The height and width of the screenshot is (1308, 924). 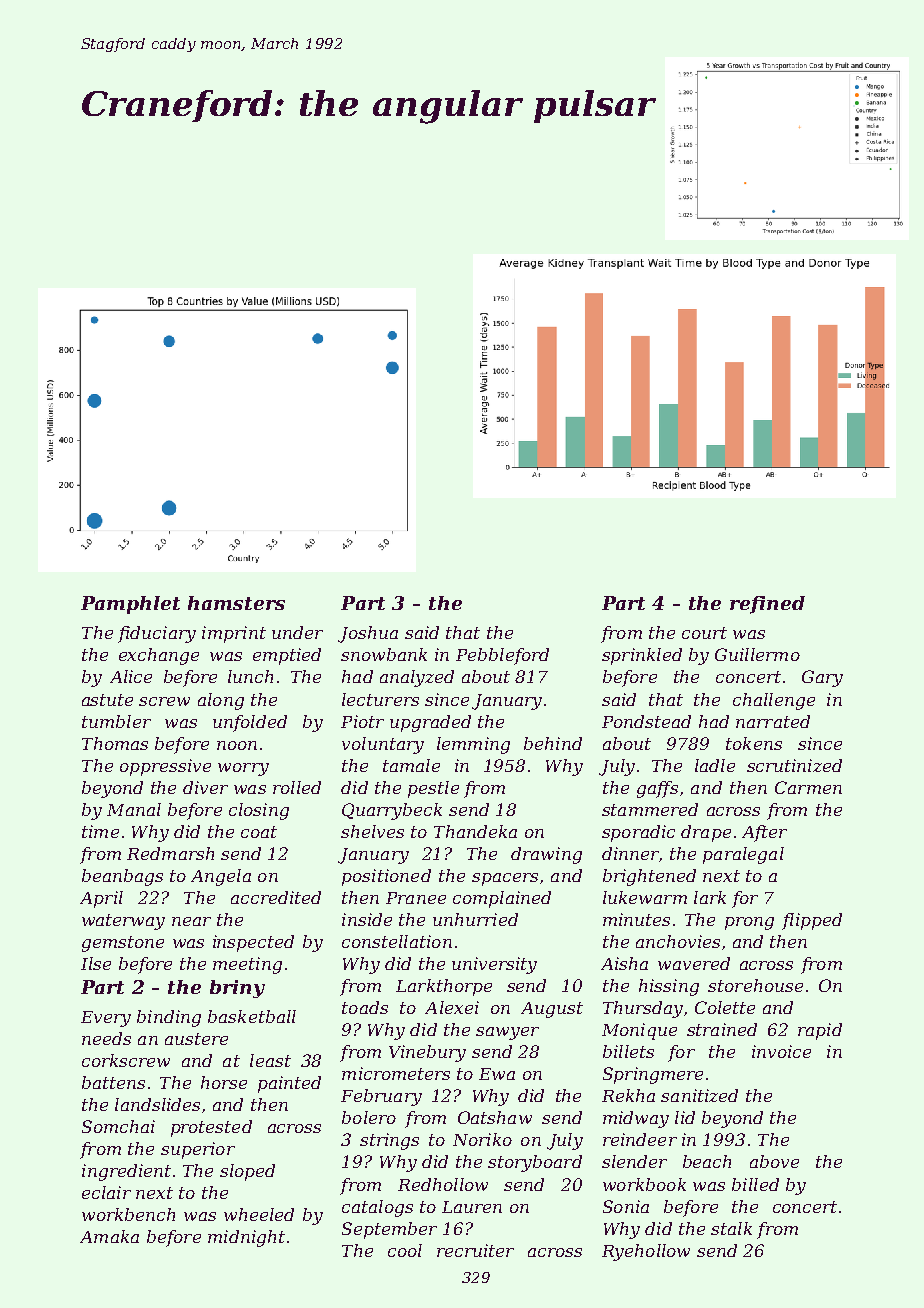 I want to click on reindeer, so click(x=640, y=1139).
